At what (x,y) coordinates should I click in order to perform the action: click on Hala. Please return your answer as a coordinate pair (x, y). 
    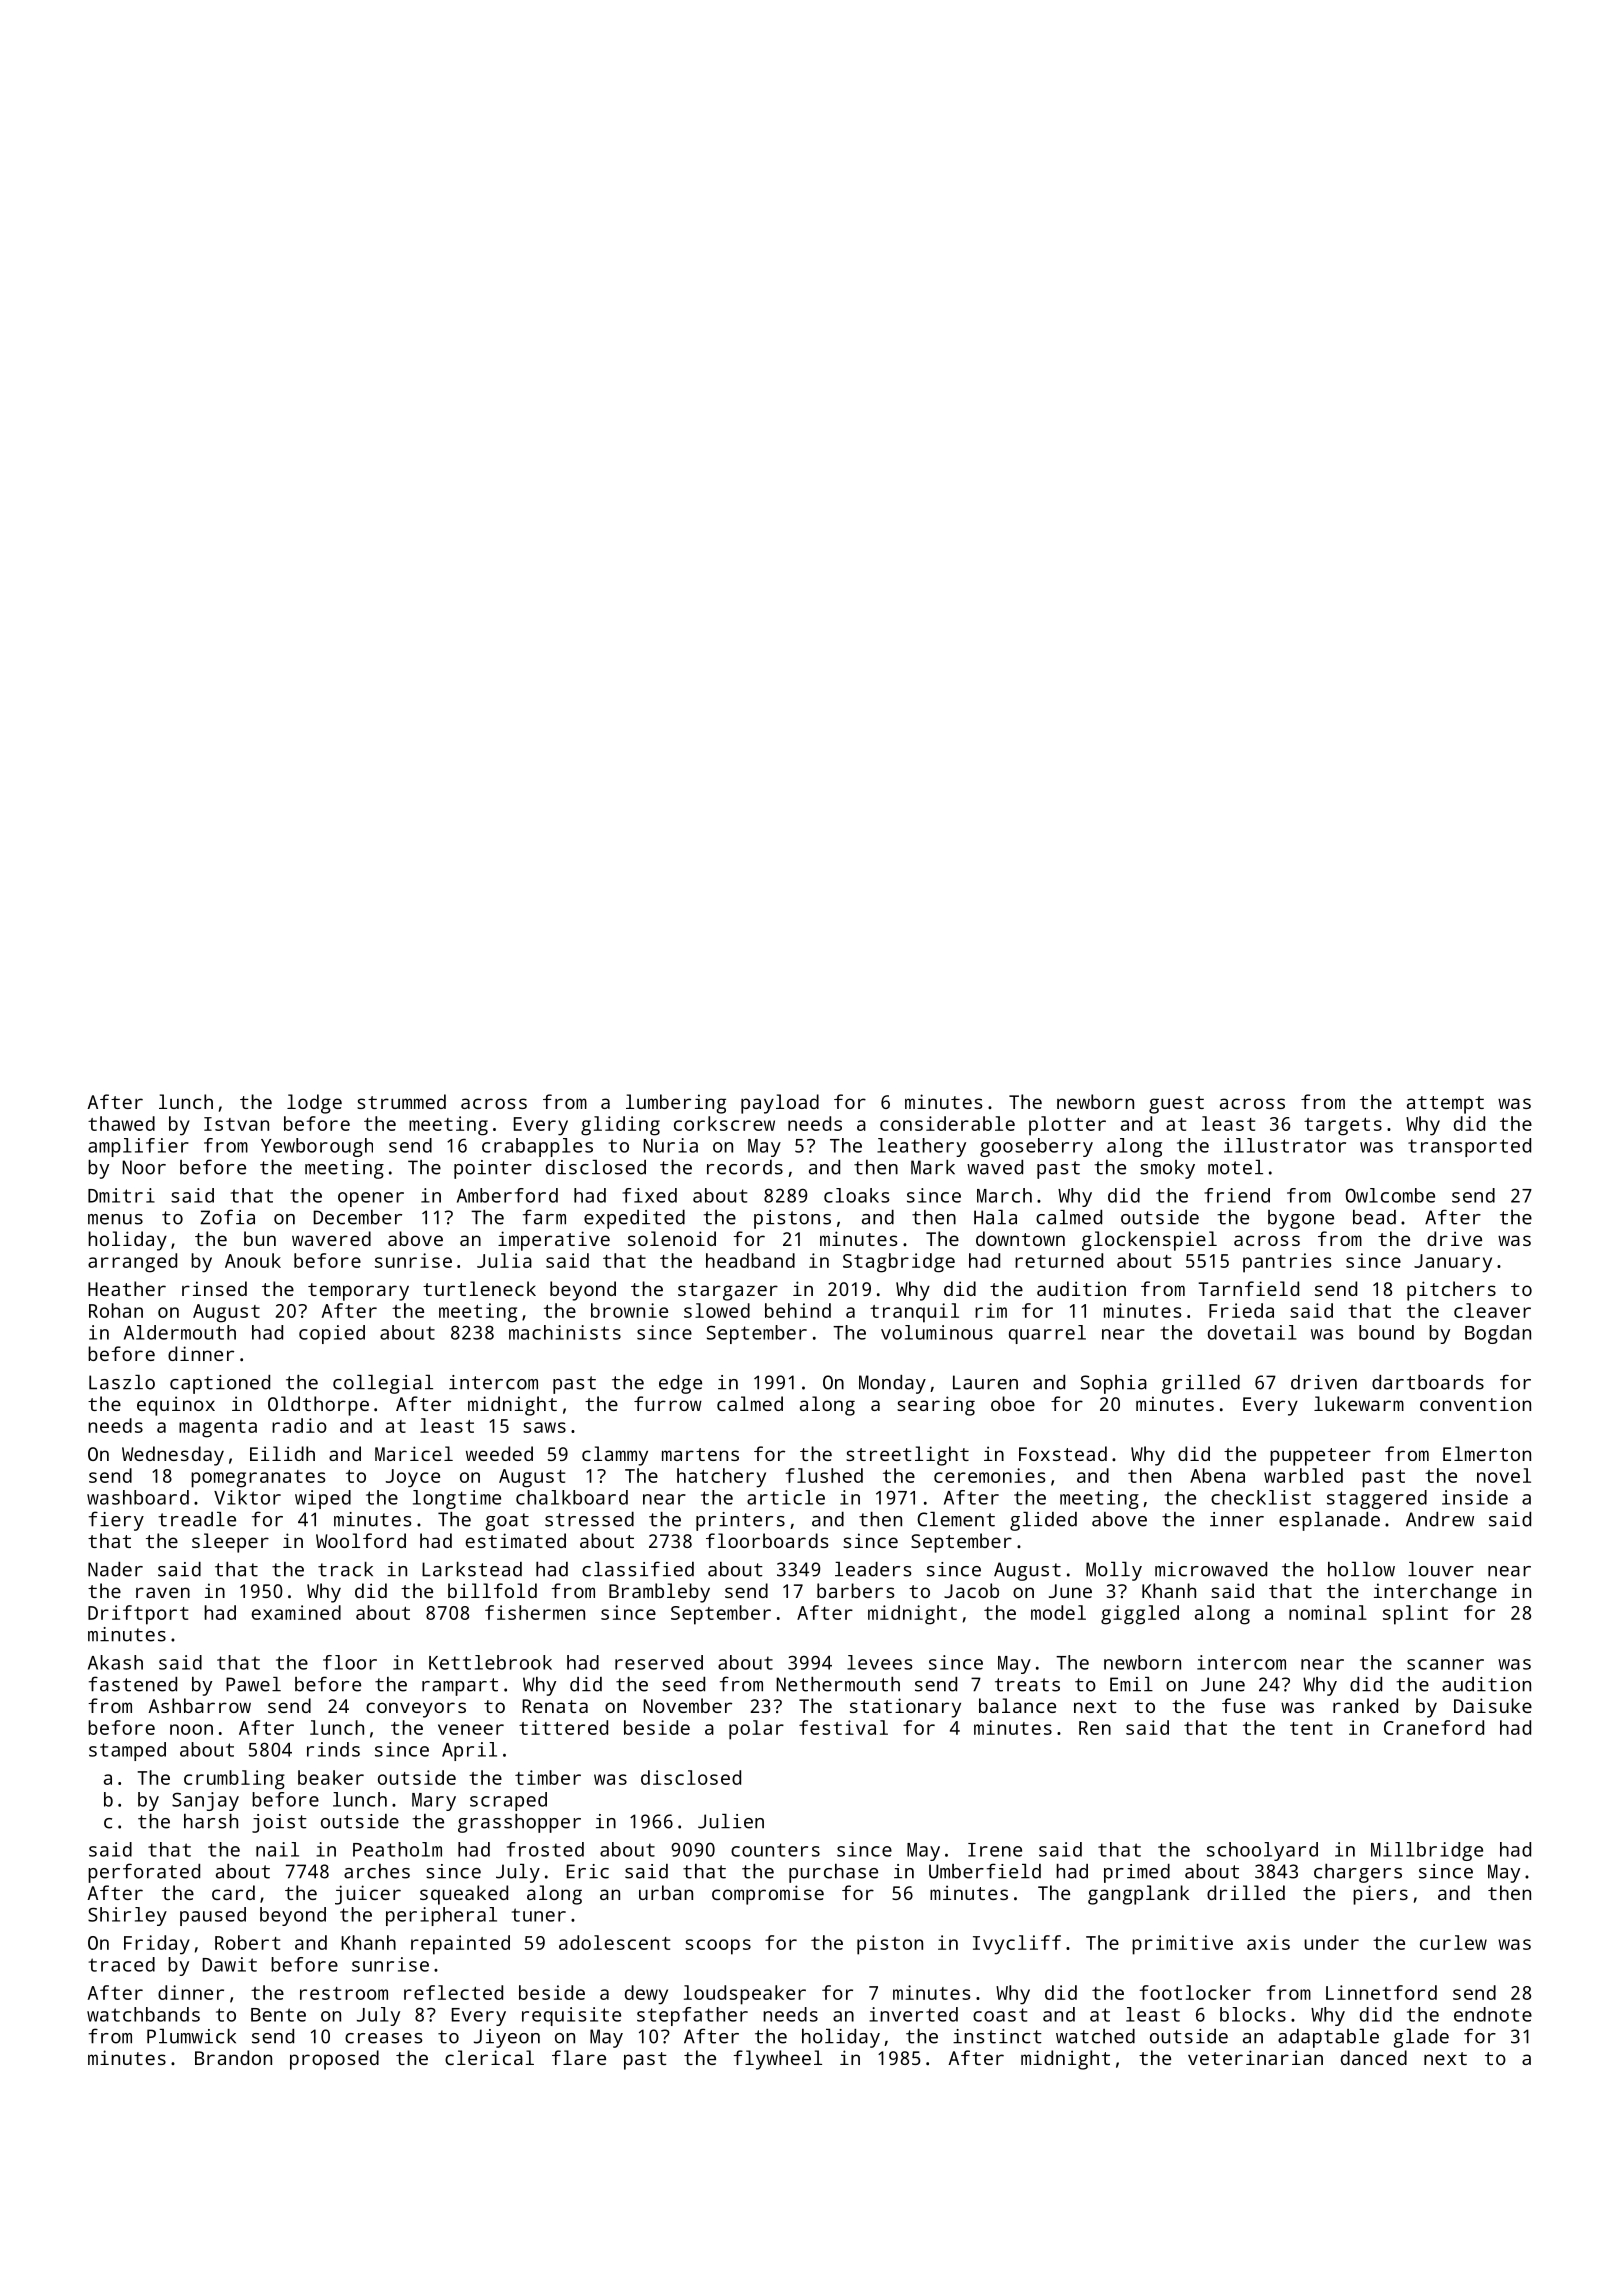
    Looking at the image, I should click on (995, 1217).
